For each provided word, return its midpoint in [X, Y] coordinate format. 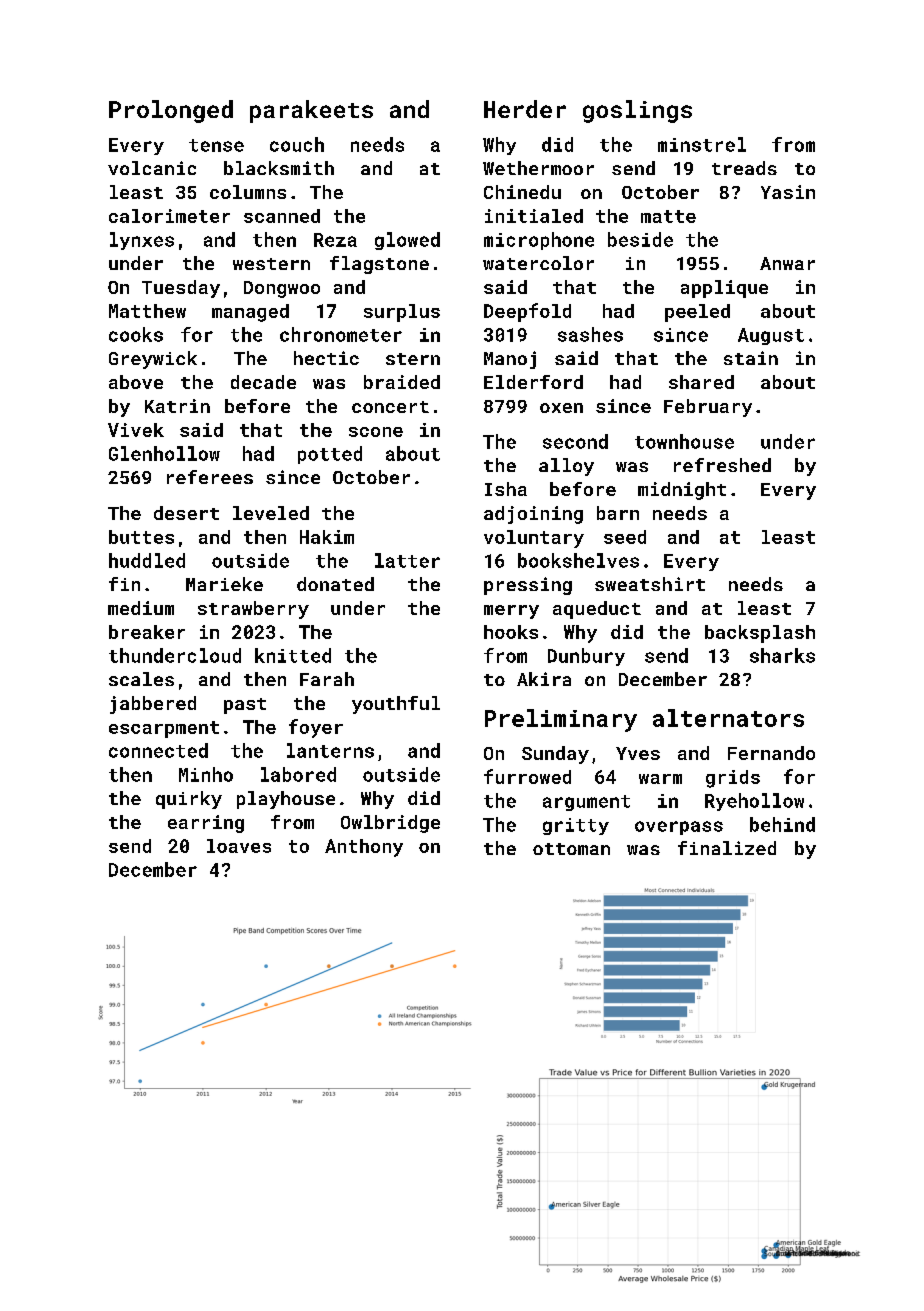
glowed [407, 241]
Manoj [510, 360]
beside [640, 239]
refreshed [722, 465]
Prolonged [171, 111]
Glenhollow [164, 453]
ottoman [571, 849]
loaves [239, 846]
